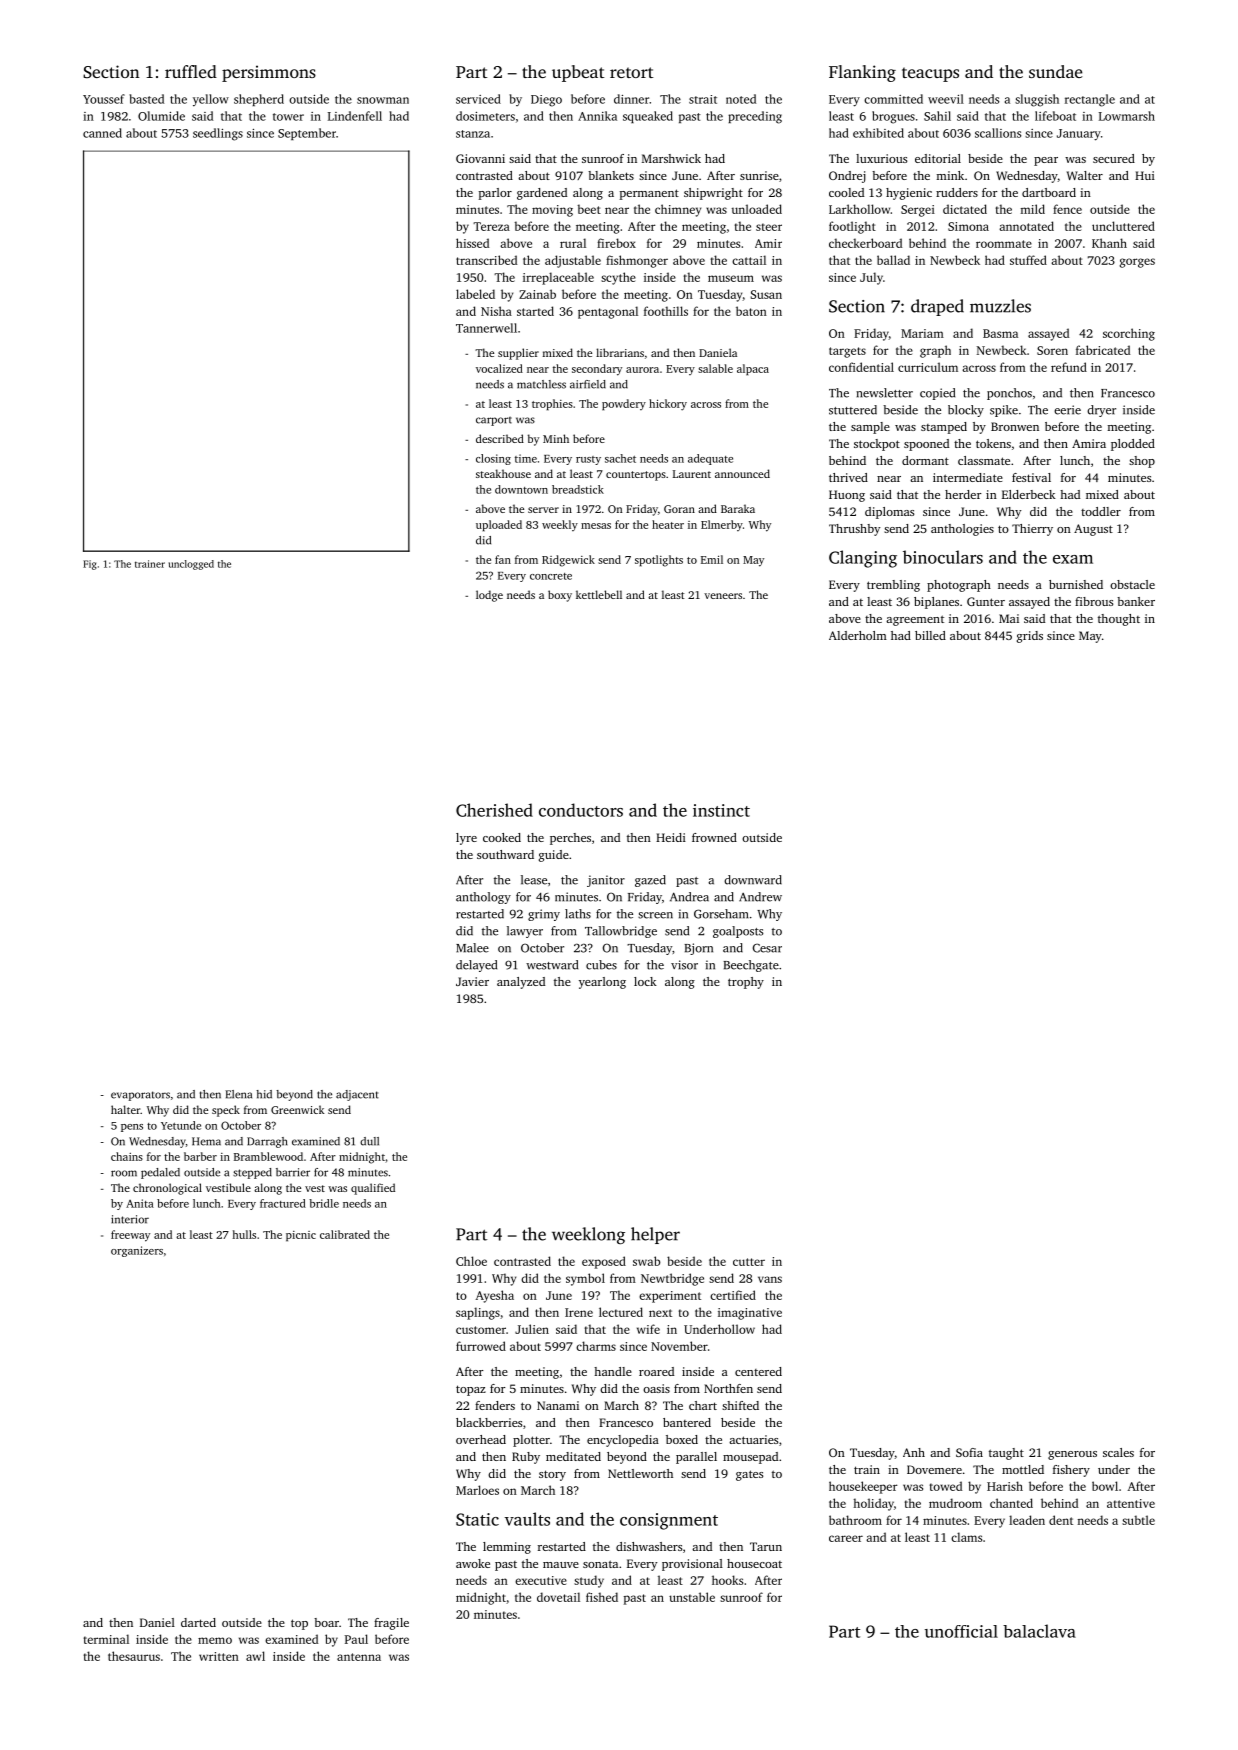 This screenshot has height=1750, width=1238. I want to click on cooled, so click(846, 192).
